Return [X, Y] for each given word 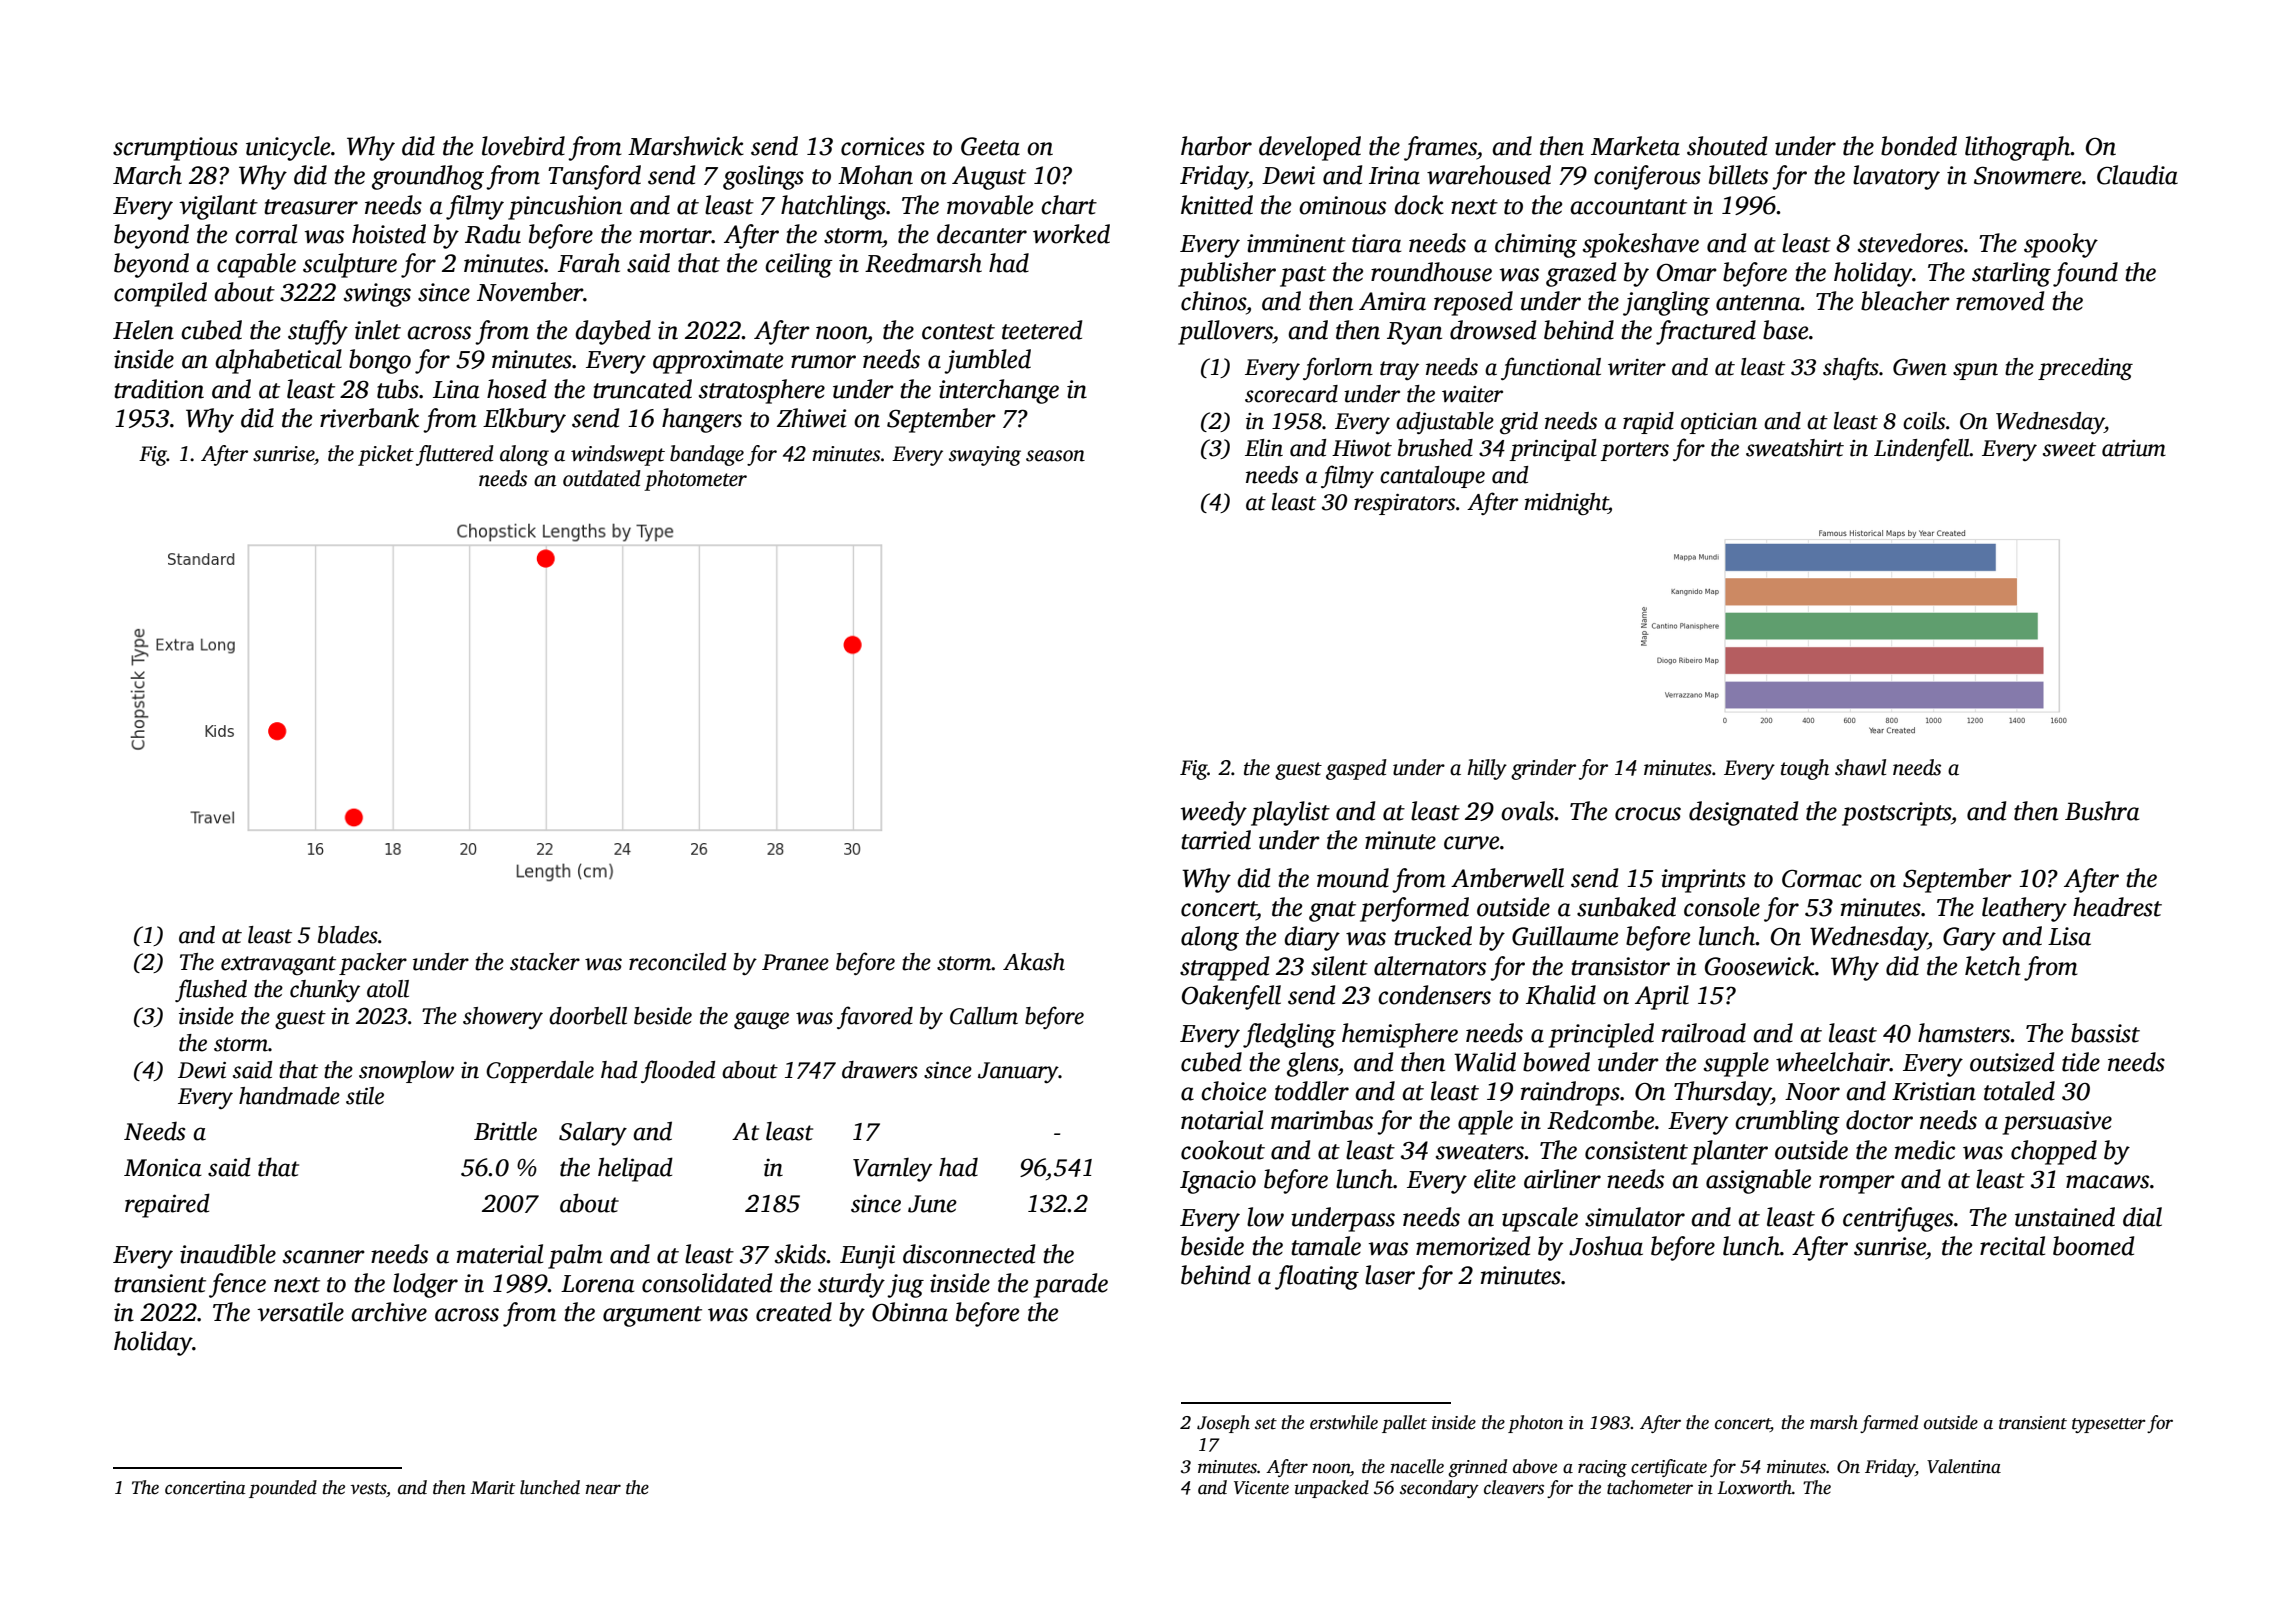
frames [1440, 148]
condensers [1434, 995]
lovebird [523, 146]
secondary [1439, 1489]
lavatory [1896, 177]
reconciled [677, 962]
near [603, 1489]
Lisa [2069, 936]
